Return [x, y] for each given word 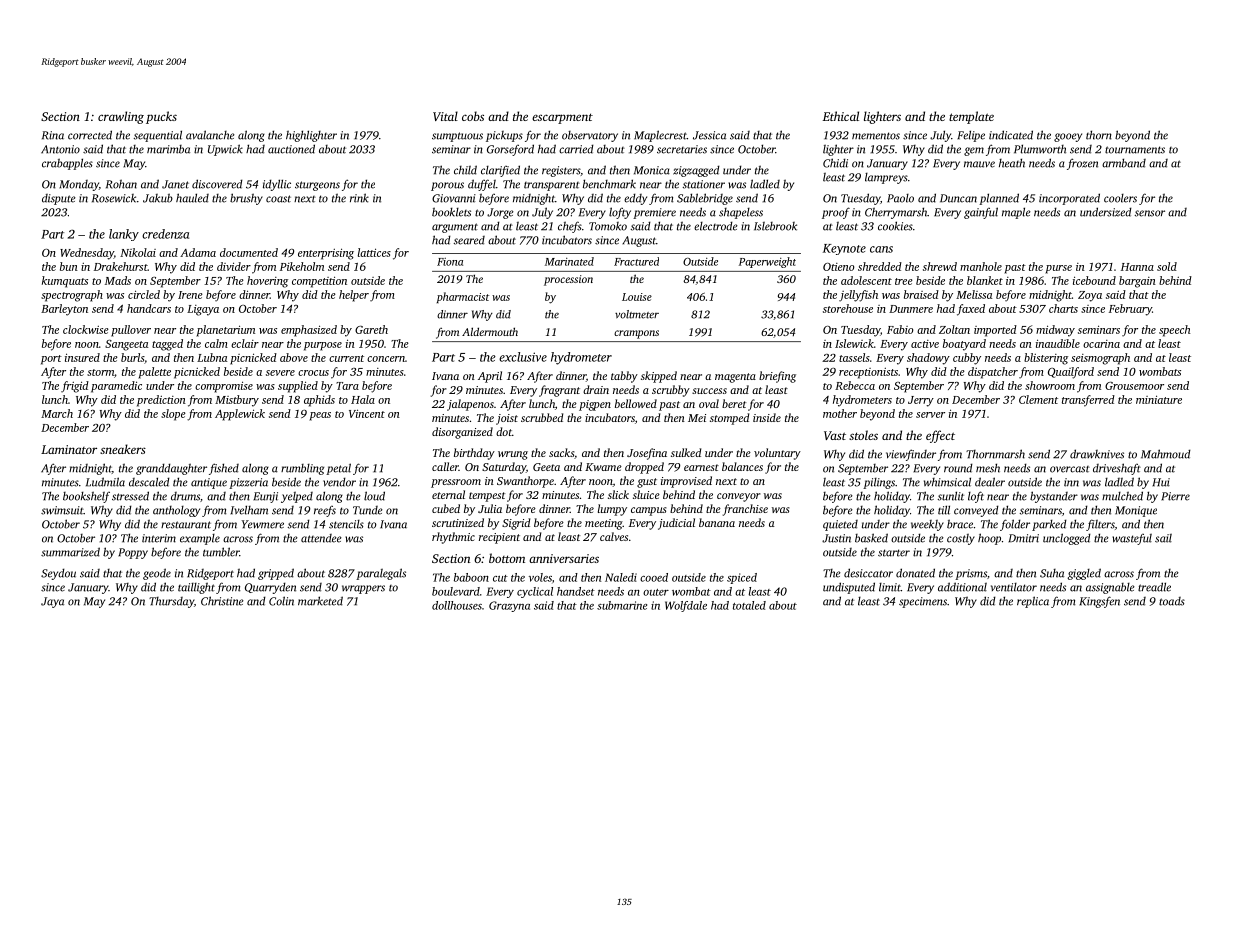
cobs [473, 116]
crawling [121, 117]
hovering [267, 282]
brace [960, 524]
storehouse [848, 308]
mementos [876, 136]
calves [614, 536]
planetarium [225, 331]
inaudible [1058, 343]
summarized [70, 552]
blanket [985, 280]
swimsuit [62, 510]
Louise [637, 297]
